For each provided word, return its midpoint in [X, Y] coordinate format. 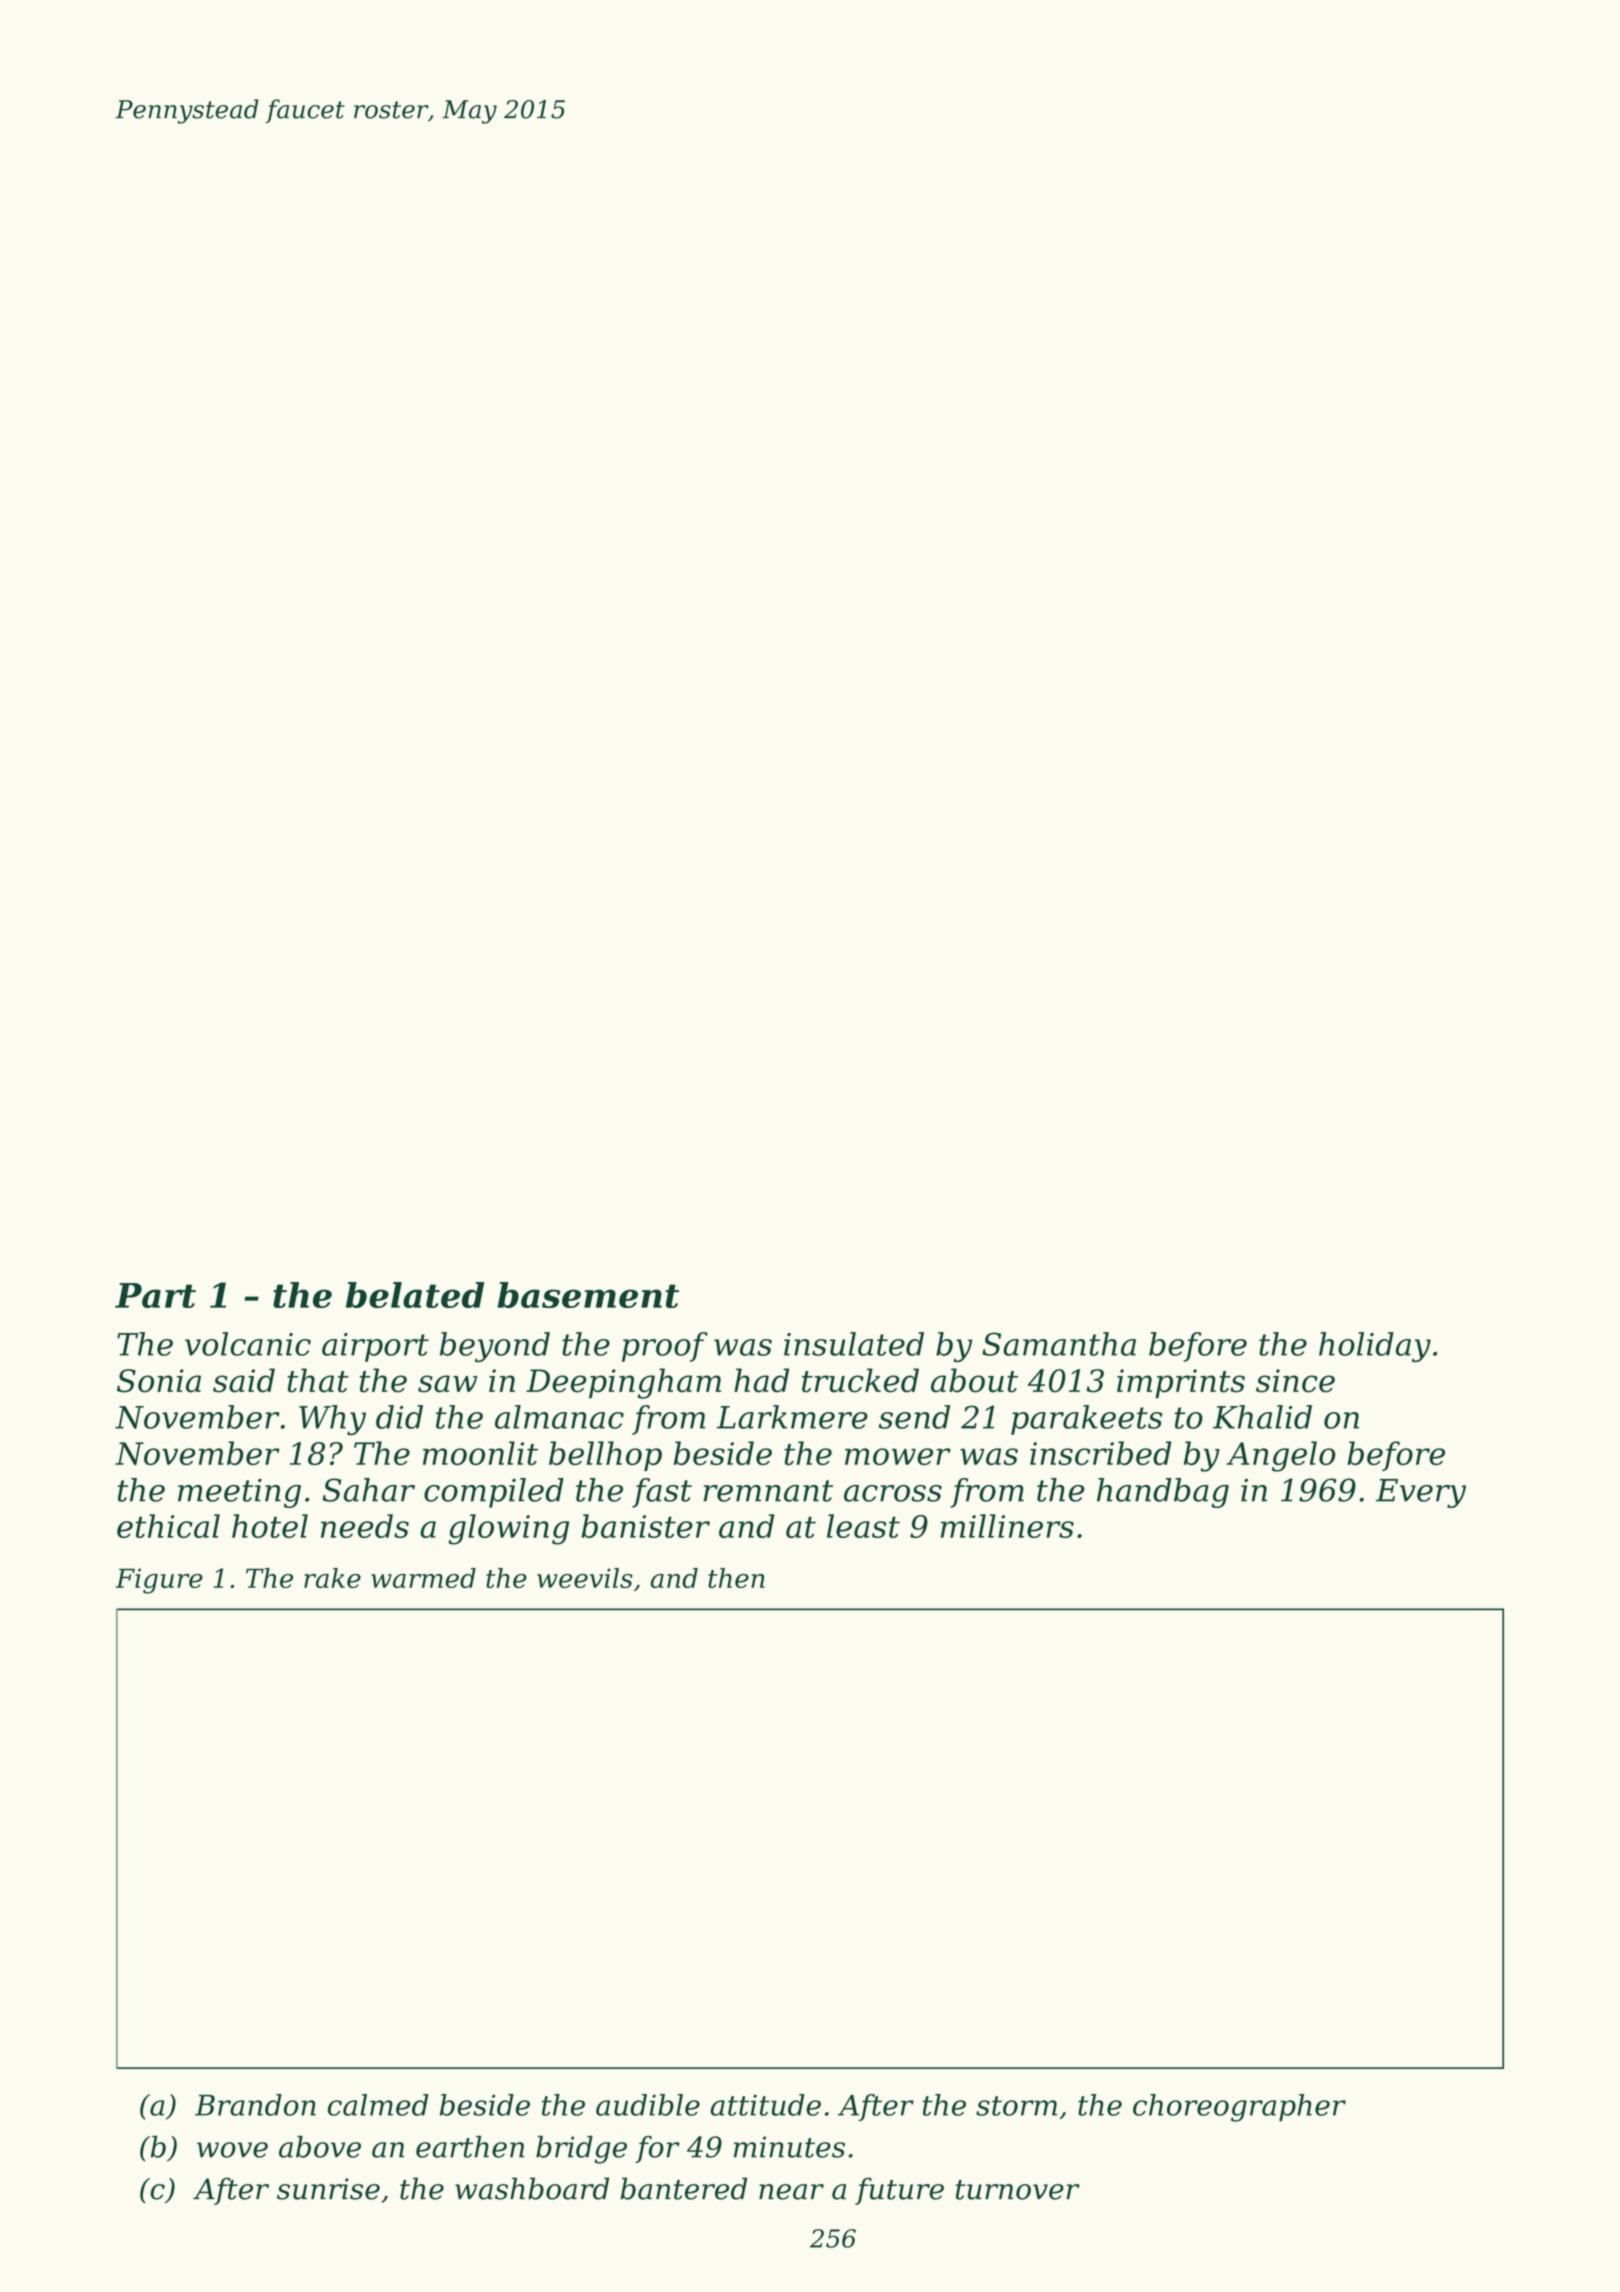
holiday [1375, 1347]
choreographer [1239, 2108]
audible [648, 2105]
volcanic [248, 1344]
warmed [423, 1578]
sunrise [328, 2189]
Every [1421, 1493]
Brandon [255, 2105]
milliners [1007, 1526]
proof [665, 1347]
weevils [585, 1578]
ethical [168, 1526]
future [899, 2191]
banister [645, 1526]
